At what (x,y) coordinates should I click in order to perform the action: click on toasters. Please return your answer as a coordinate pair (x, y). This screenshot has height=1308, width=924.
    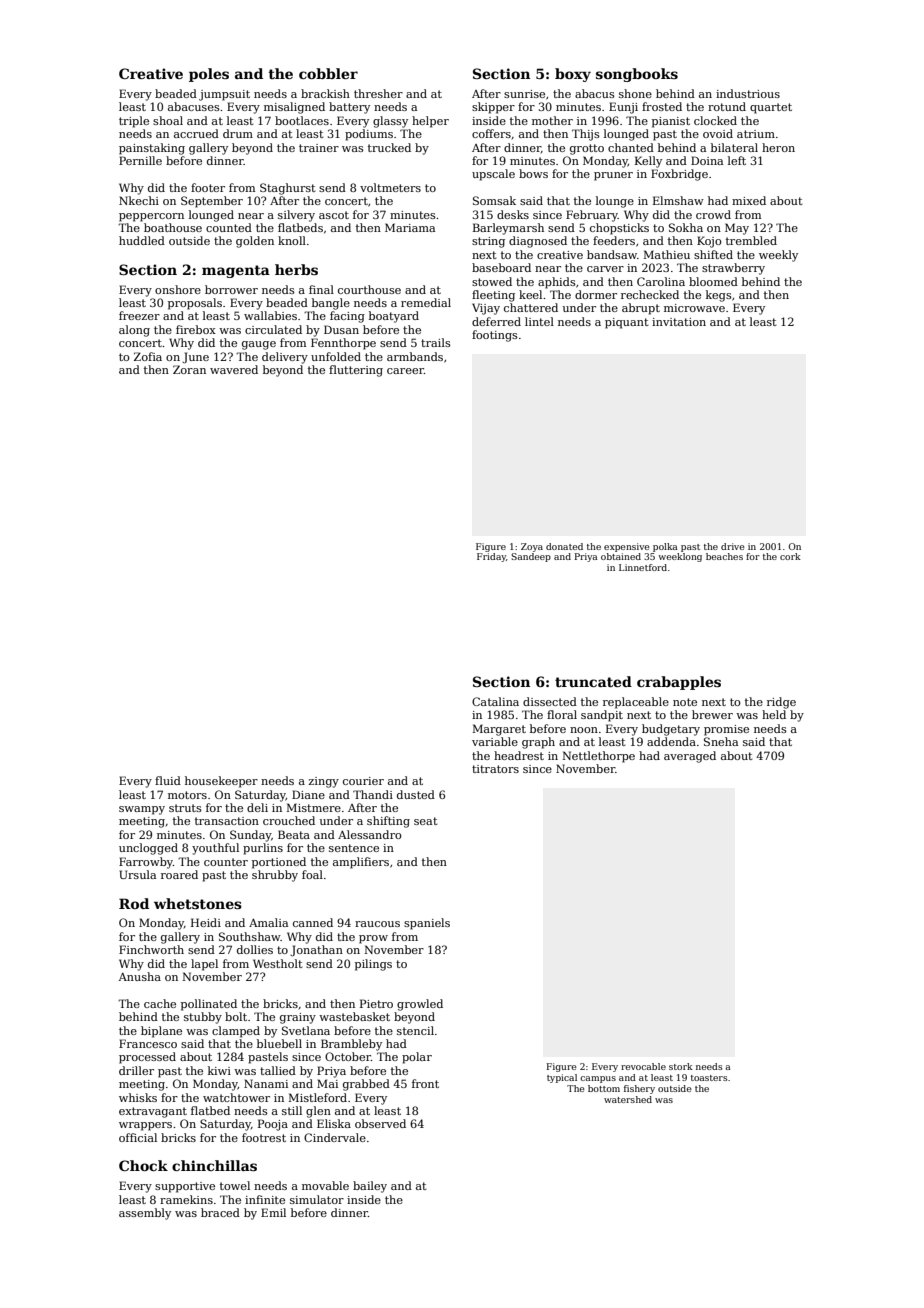
    Looking at the image, I should click on (709, 1078).
